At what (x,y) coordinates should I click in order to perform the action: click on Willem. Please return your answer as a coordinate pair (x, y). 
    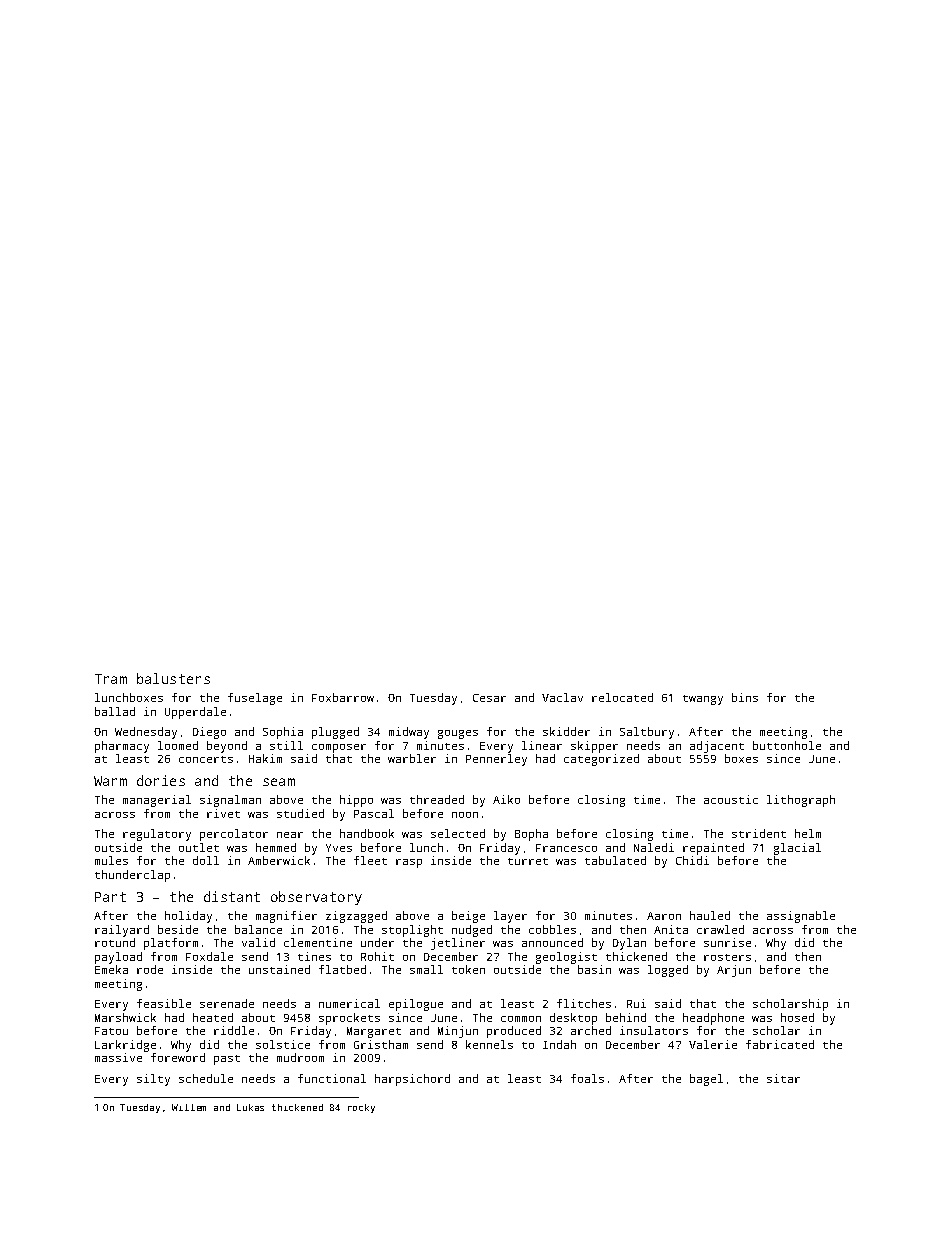
    Looking at the image, I should click on (189, 1107).
